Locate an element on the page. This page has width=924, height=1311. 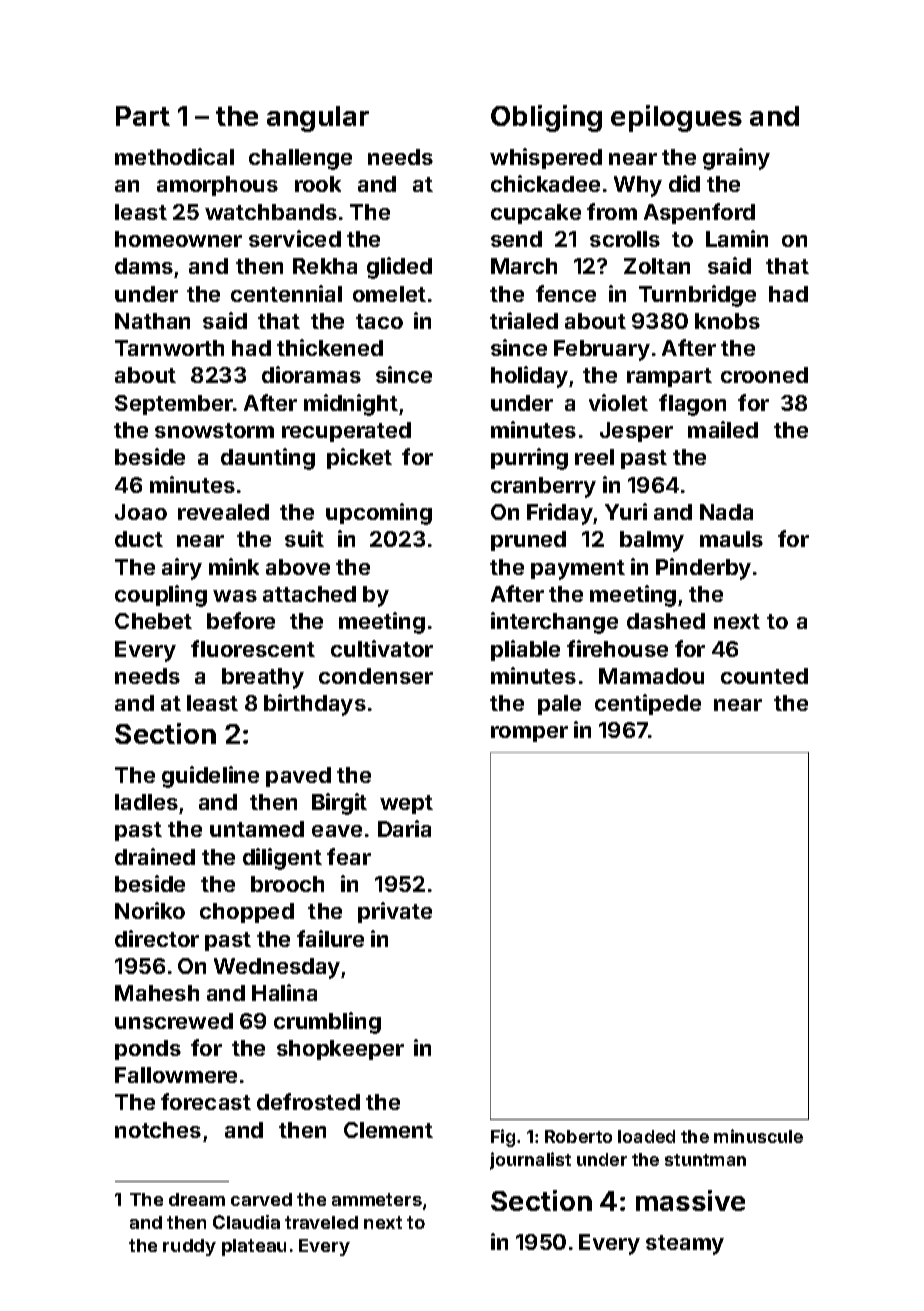
above is located at coordinates (298, 567).
